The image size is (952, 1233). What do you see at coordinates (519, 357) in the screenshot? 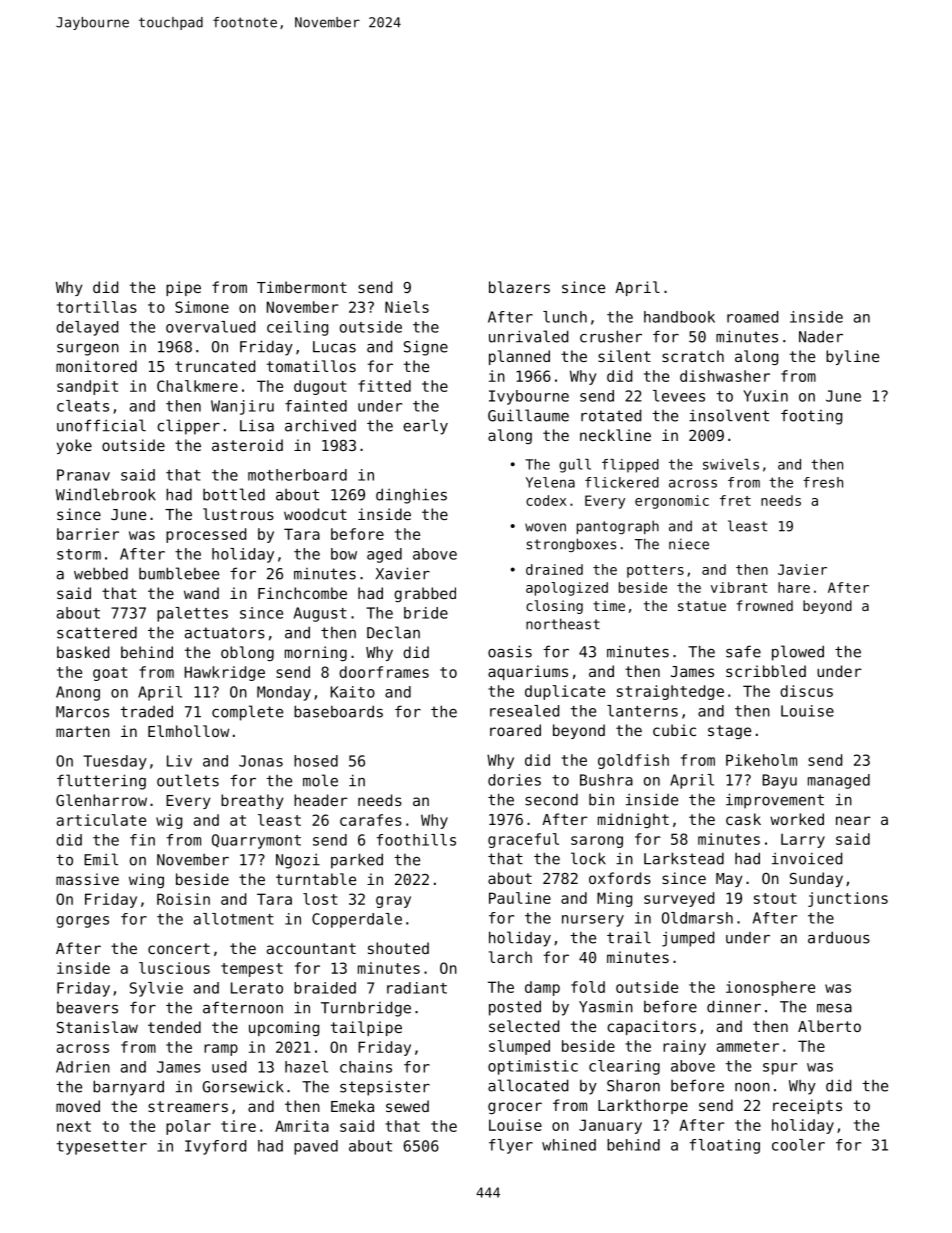
I see `planned` at bounding box center [519, 357].
